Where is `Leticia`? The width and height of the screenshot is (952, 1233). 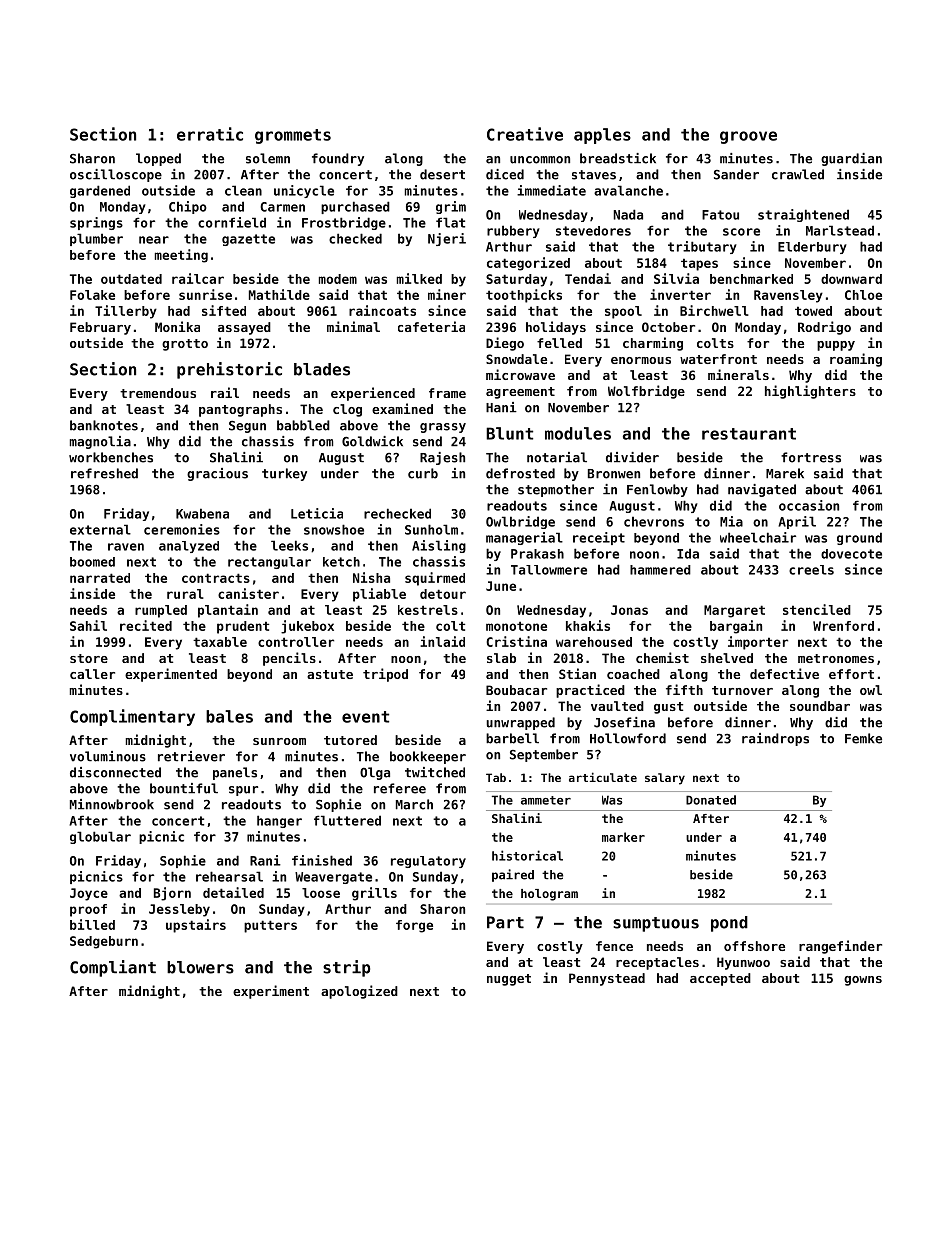
Leticia is located at coordinates (317, 513).
